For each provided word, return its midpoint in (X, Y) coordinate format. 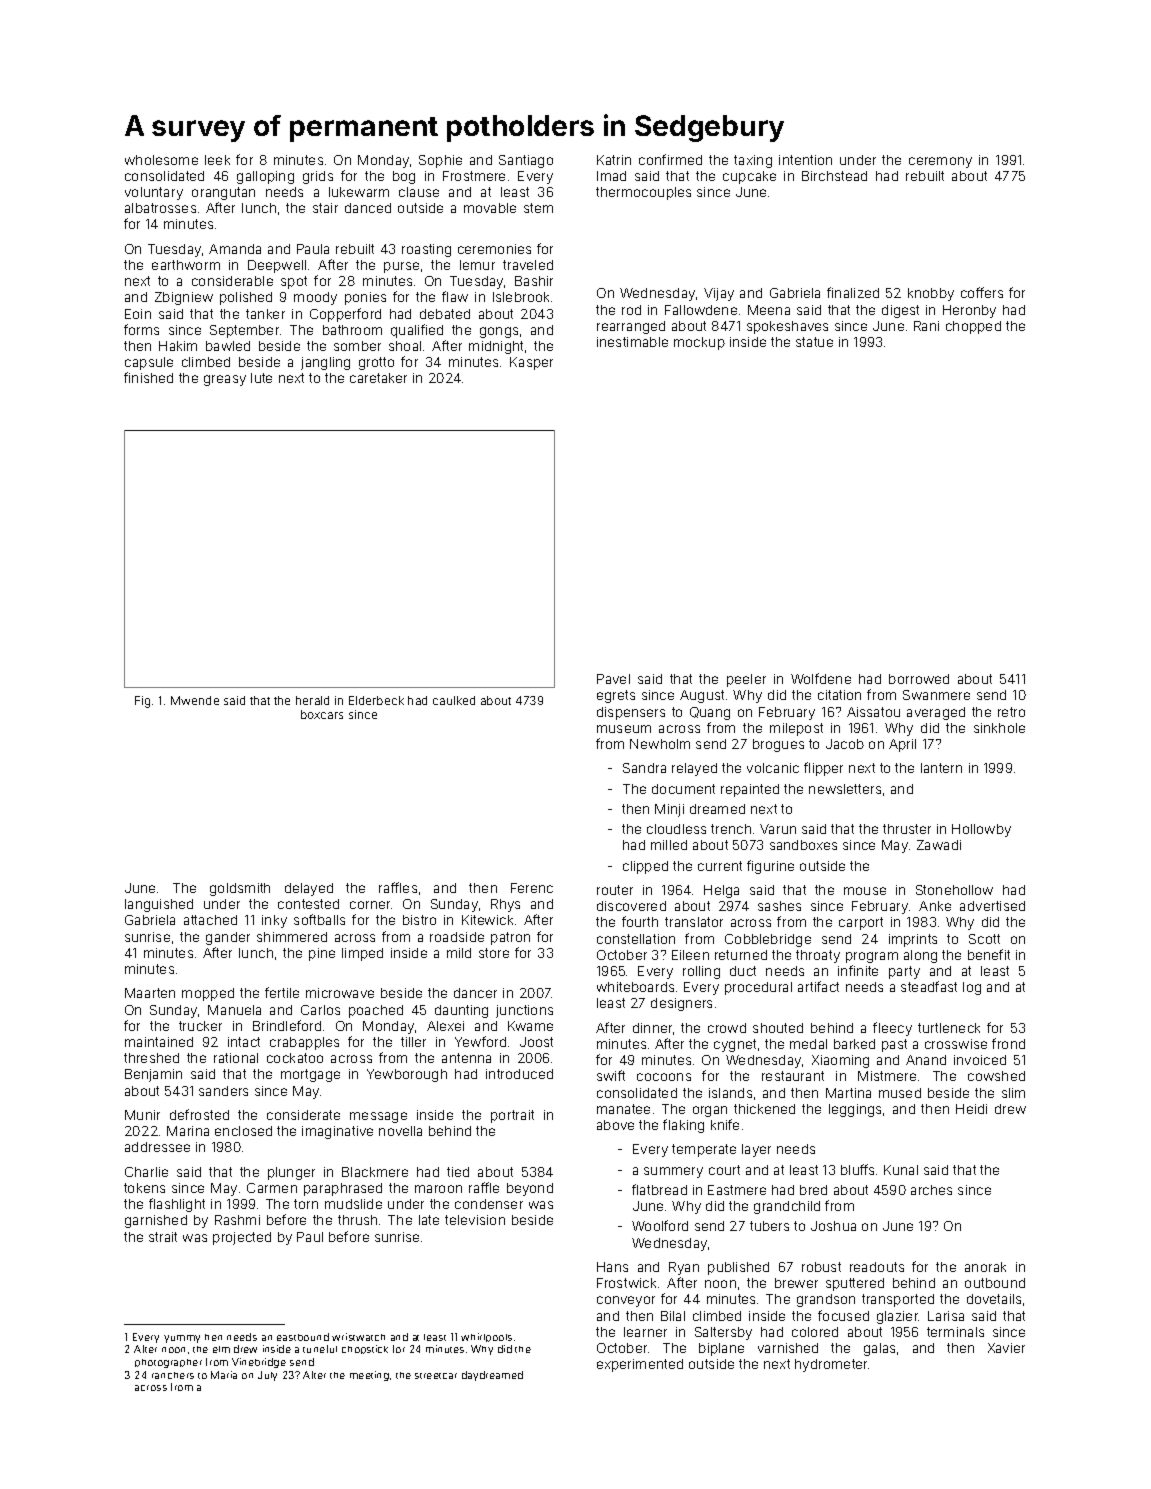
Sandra (644, 768)
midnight (496, 347)
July (267, 1376)
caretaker (378, 378)
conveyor (626, 1301)
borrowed (919, 679)
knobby (931, 294)
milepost (796, 729)
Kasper (531, 363)
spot (294, 282)
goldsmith (240, 889)
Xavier (1006, 1348)
